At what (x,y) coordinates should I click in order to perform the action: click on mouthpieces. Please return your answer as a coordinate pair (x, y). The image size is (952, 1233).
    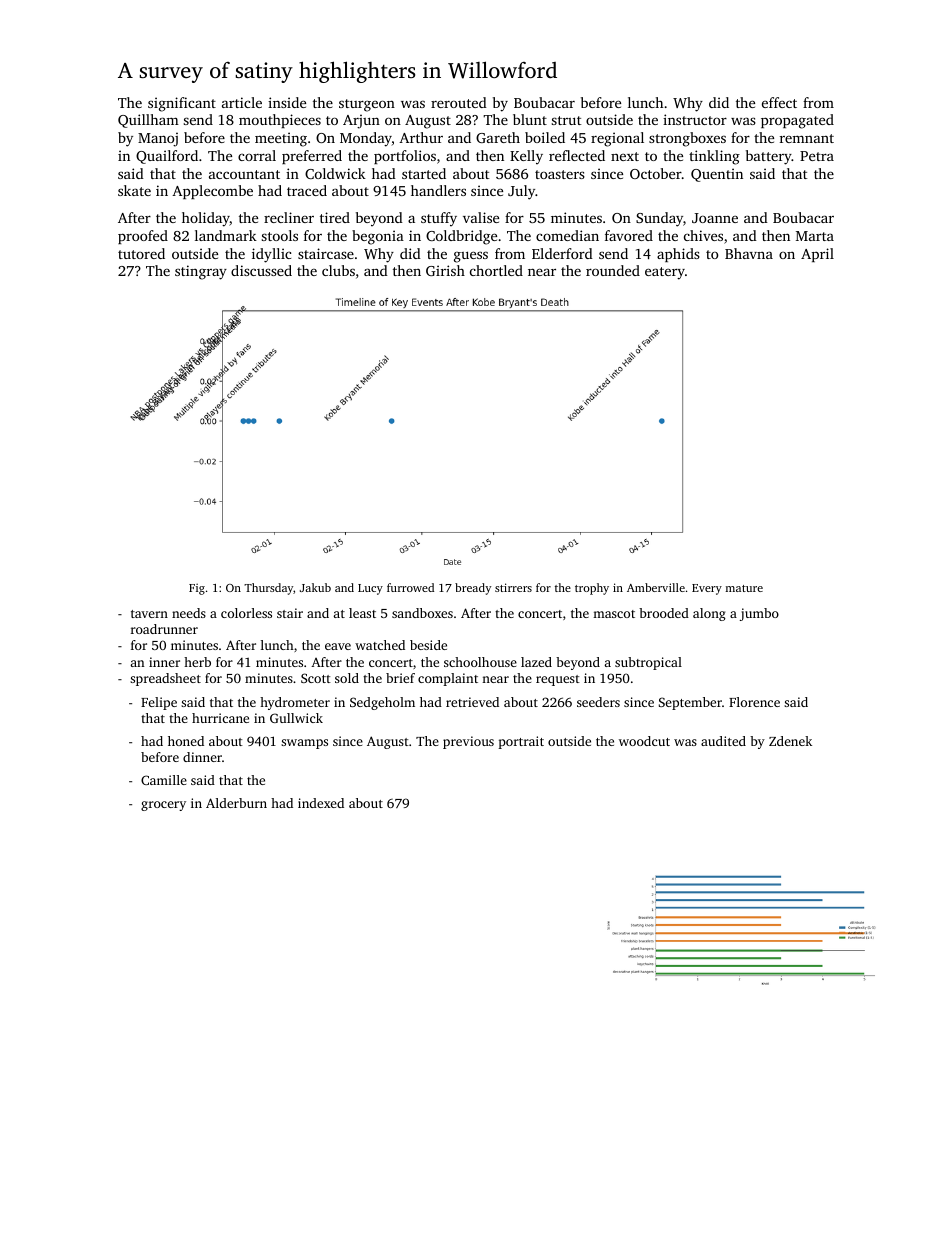
    Looking at the image, I should click on (280, 121).
